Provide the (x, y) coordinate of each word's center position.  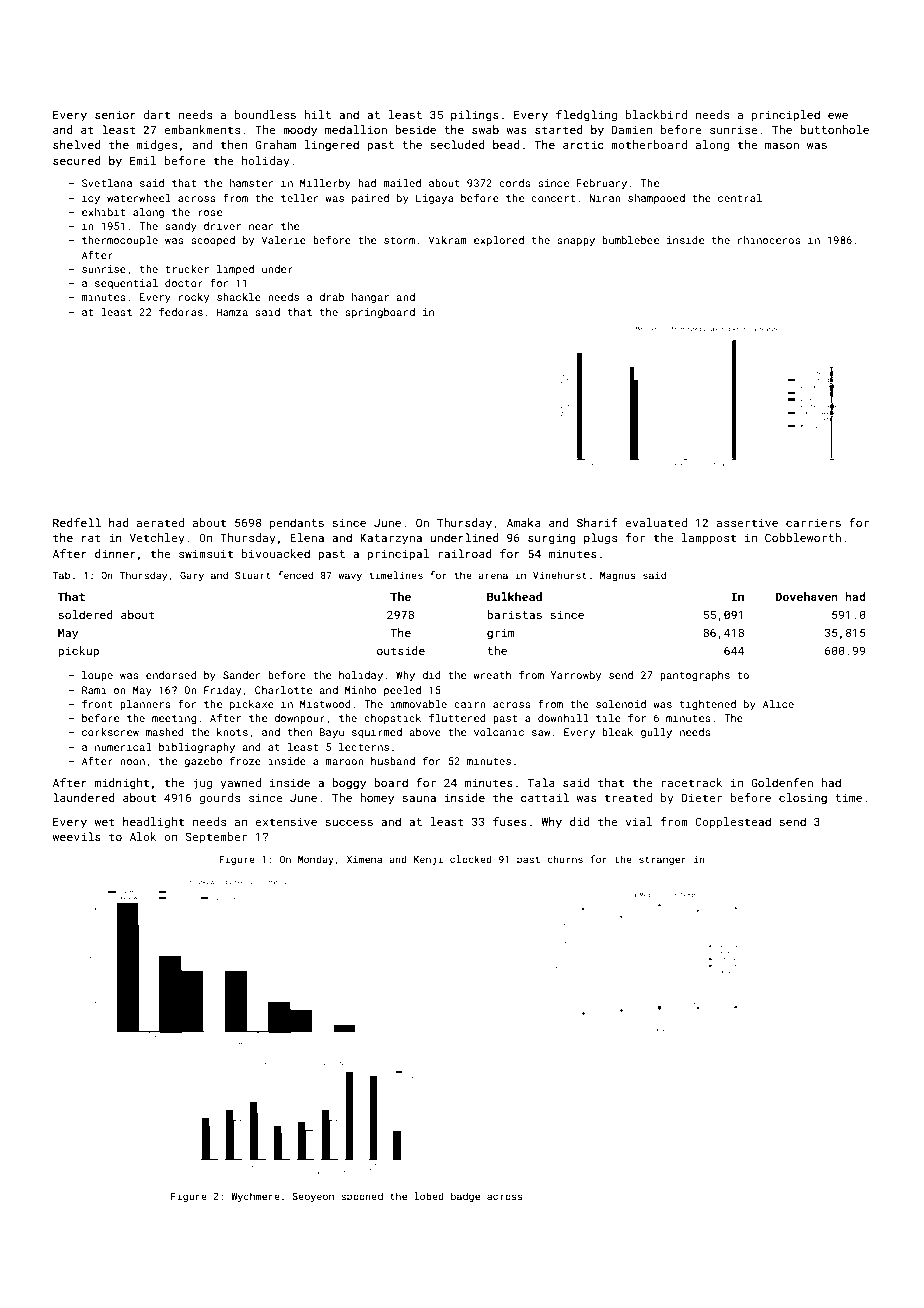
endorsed (171, 675)
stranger (662, 860)
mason (782, 146)
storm (399, 240)
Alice (778, 704)
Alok (143, 836)
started (559, 129)
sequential (126, 284)
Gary (192, 576)
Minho (360, 690)
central (740, 198)
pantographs (695, 676)
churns (565, 859)
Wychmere (255, 1197)
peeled (402, 691)
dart (156, 114)
